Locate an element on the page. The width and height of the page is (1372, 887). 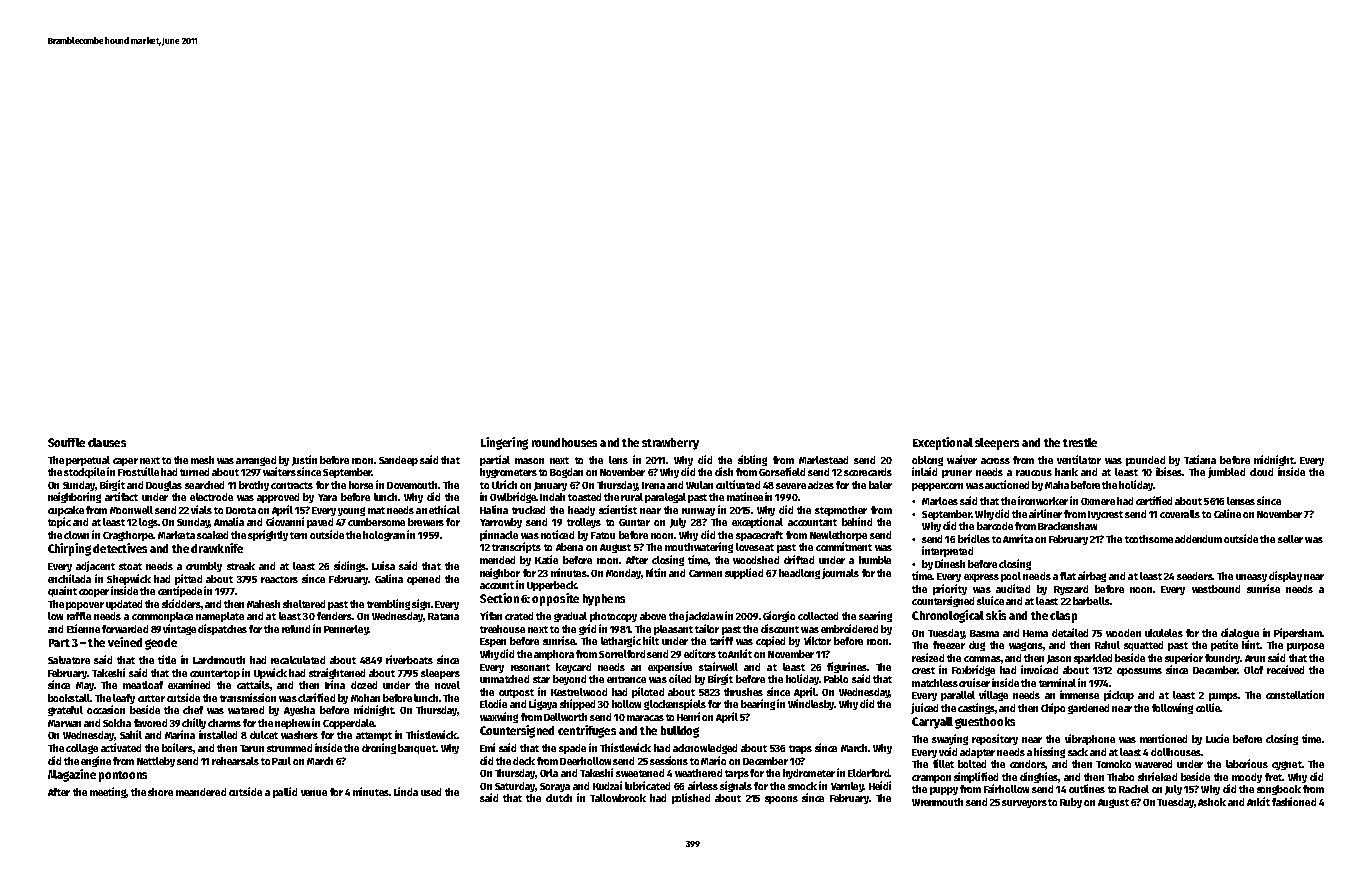
ventilator is located at coordinates (1079, 459).
